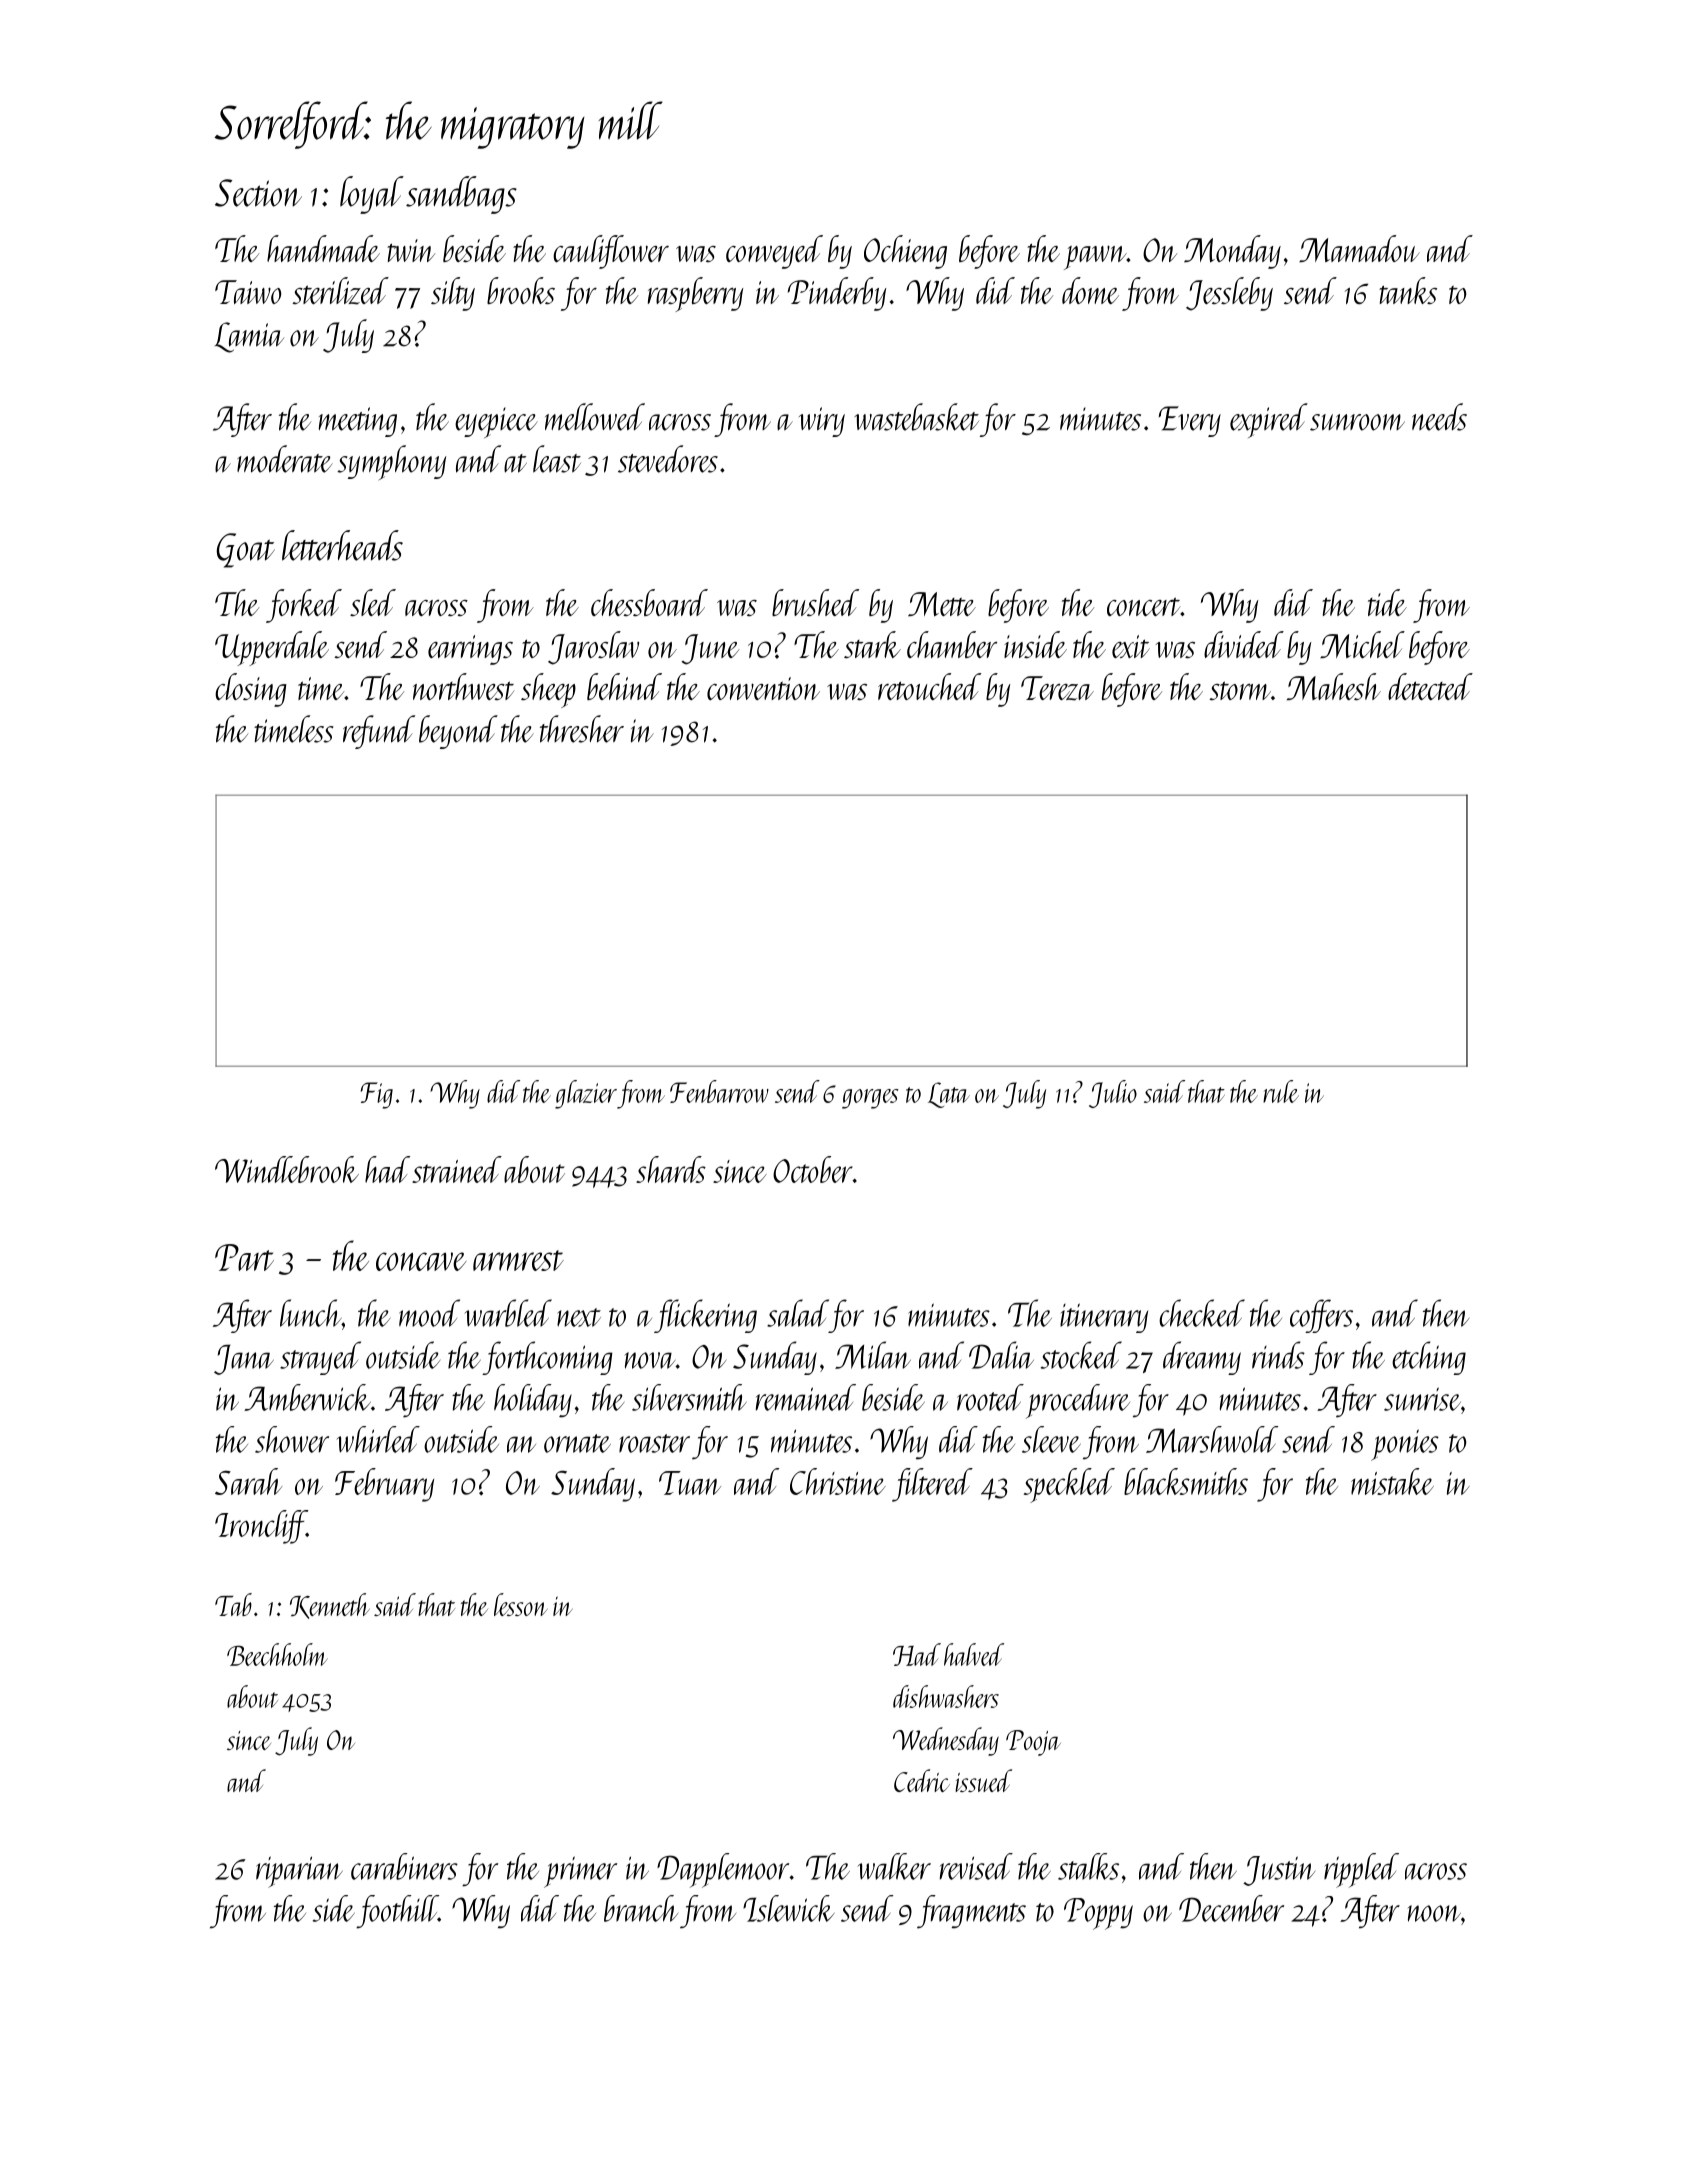 The width and height of the page is (1683, 2178). Describe the element at coordinates (458, 732) in the page. I see `beyond` at that location.
